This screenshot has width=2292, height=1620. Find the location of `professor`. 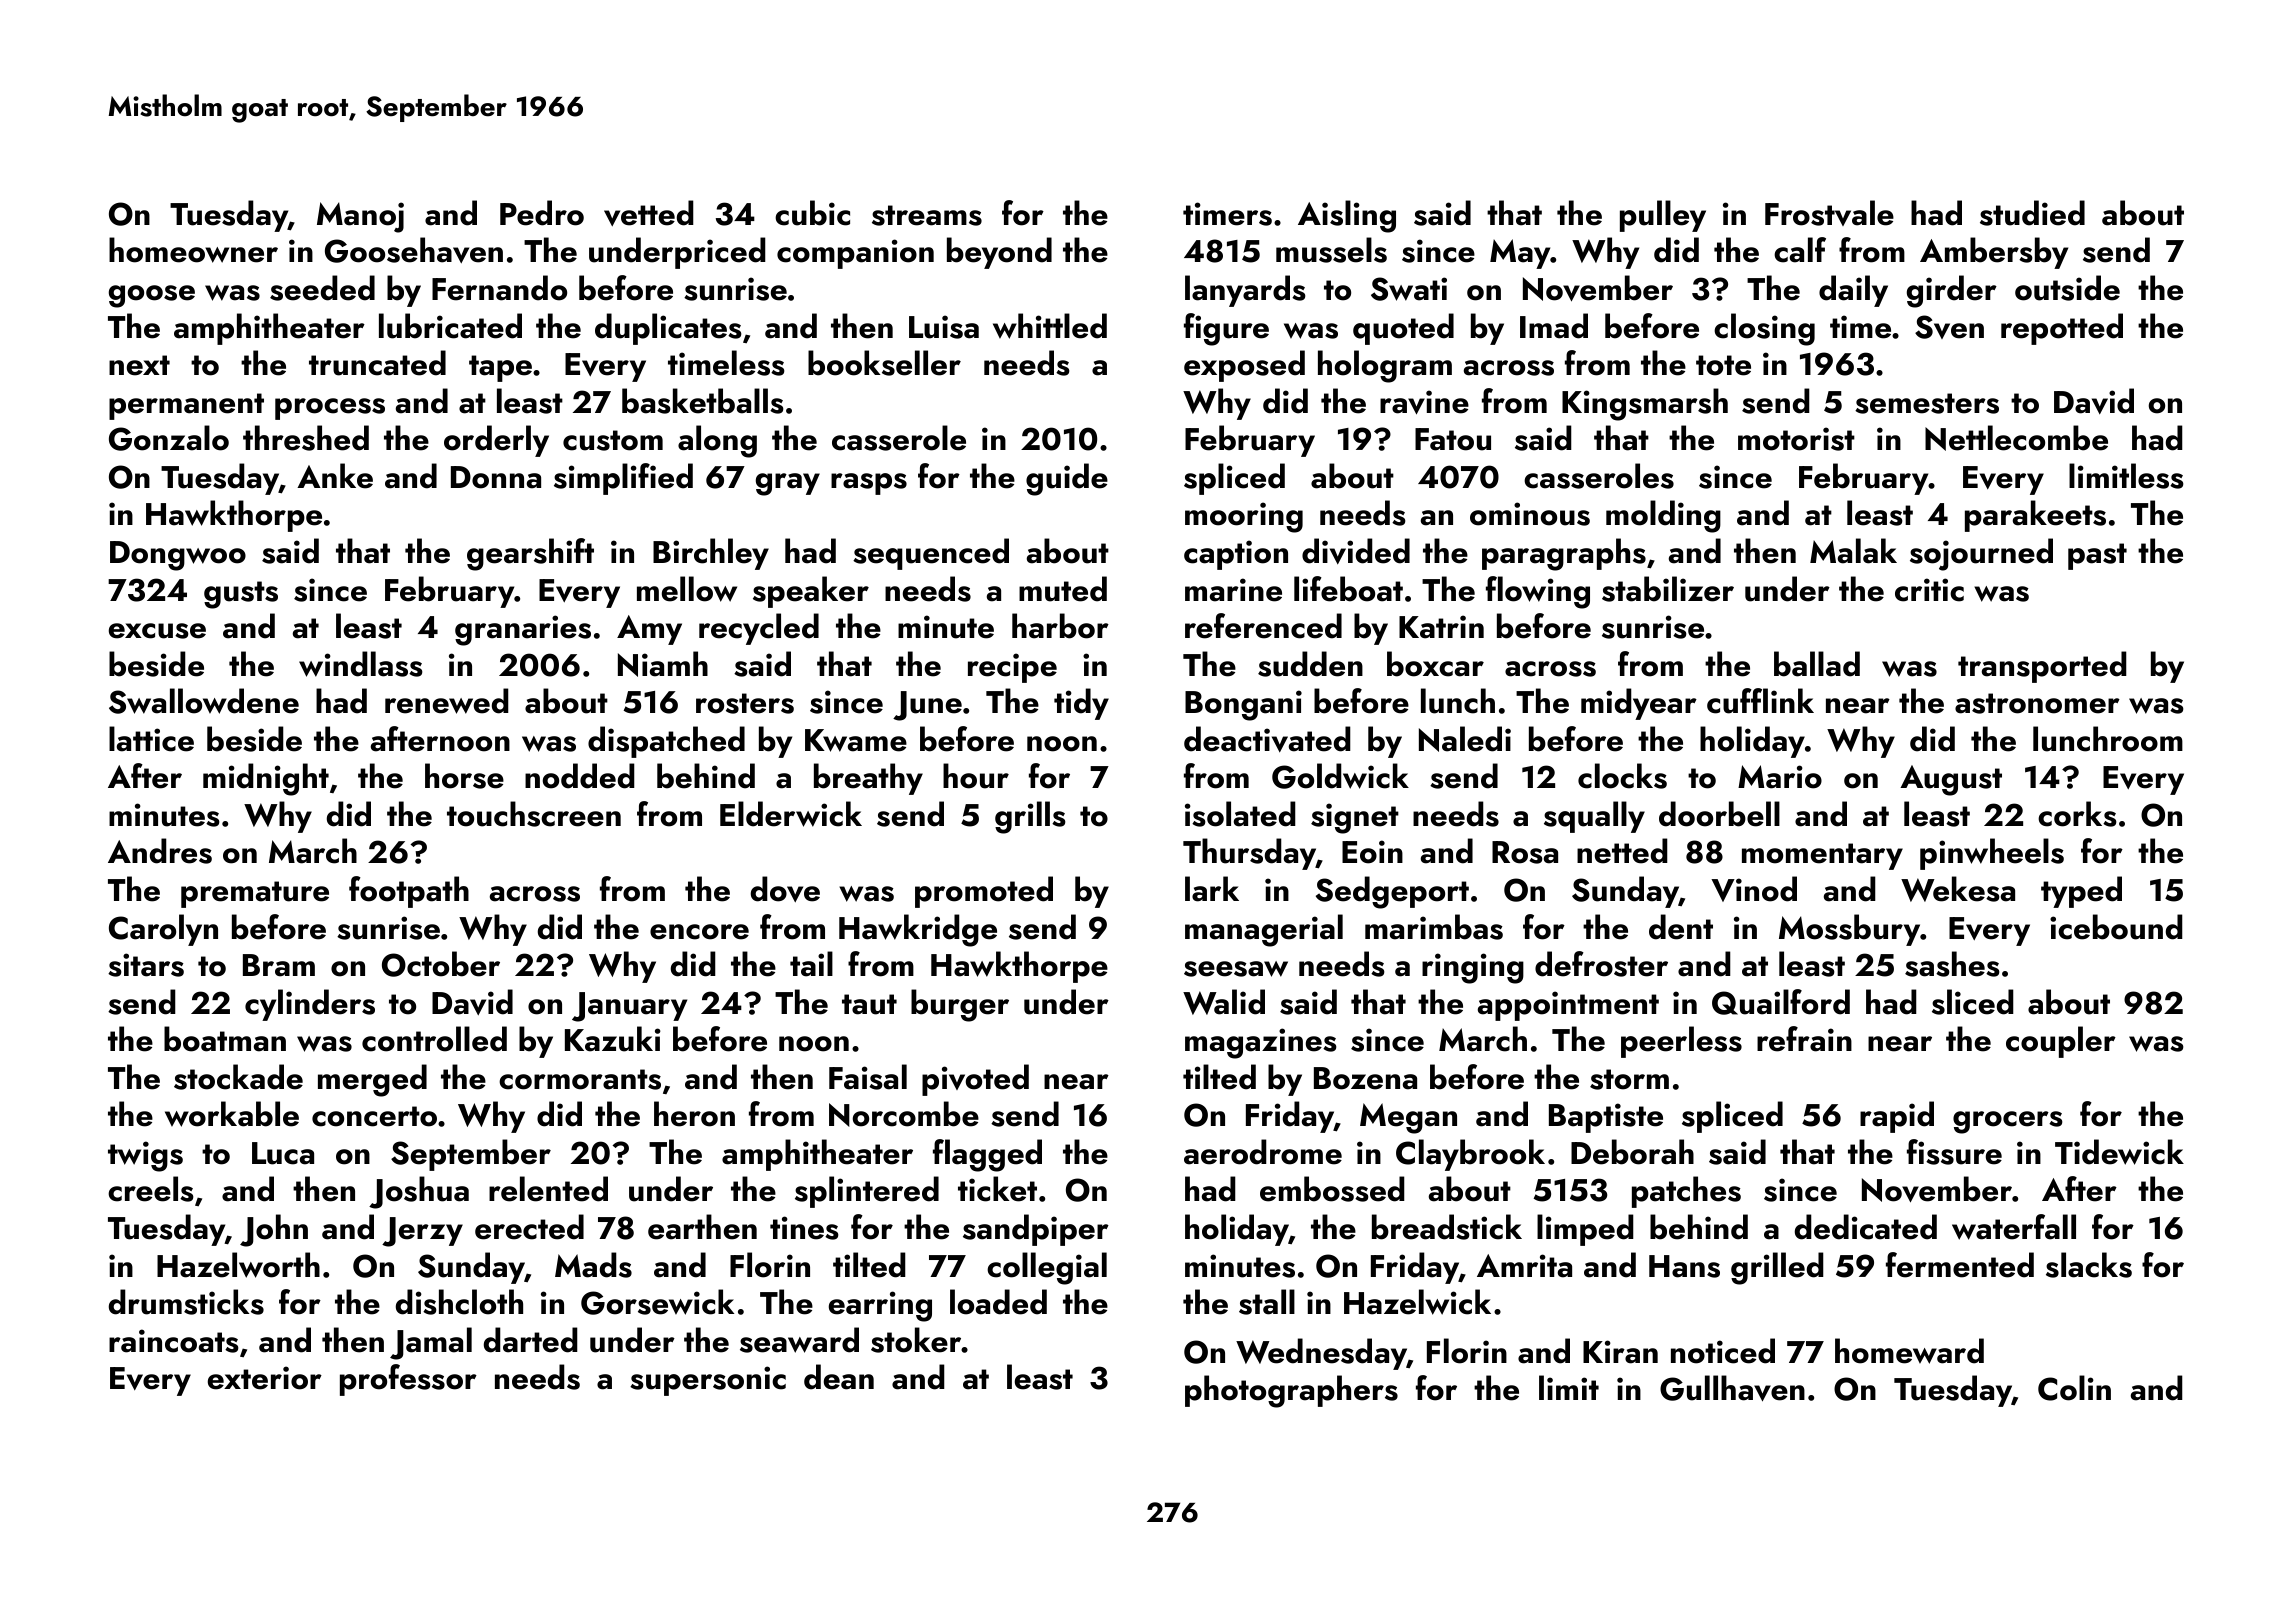

professor is located at coordinates (408, 1380).
